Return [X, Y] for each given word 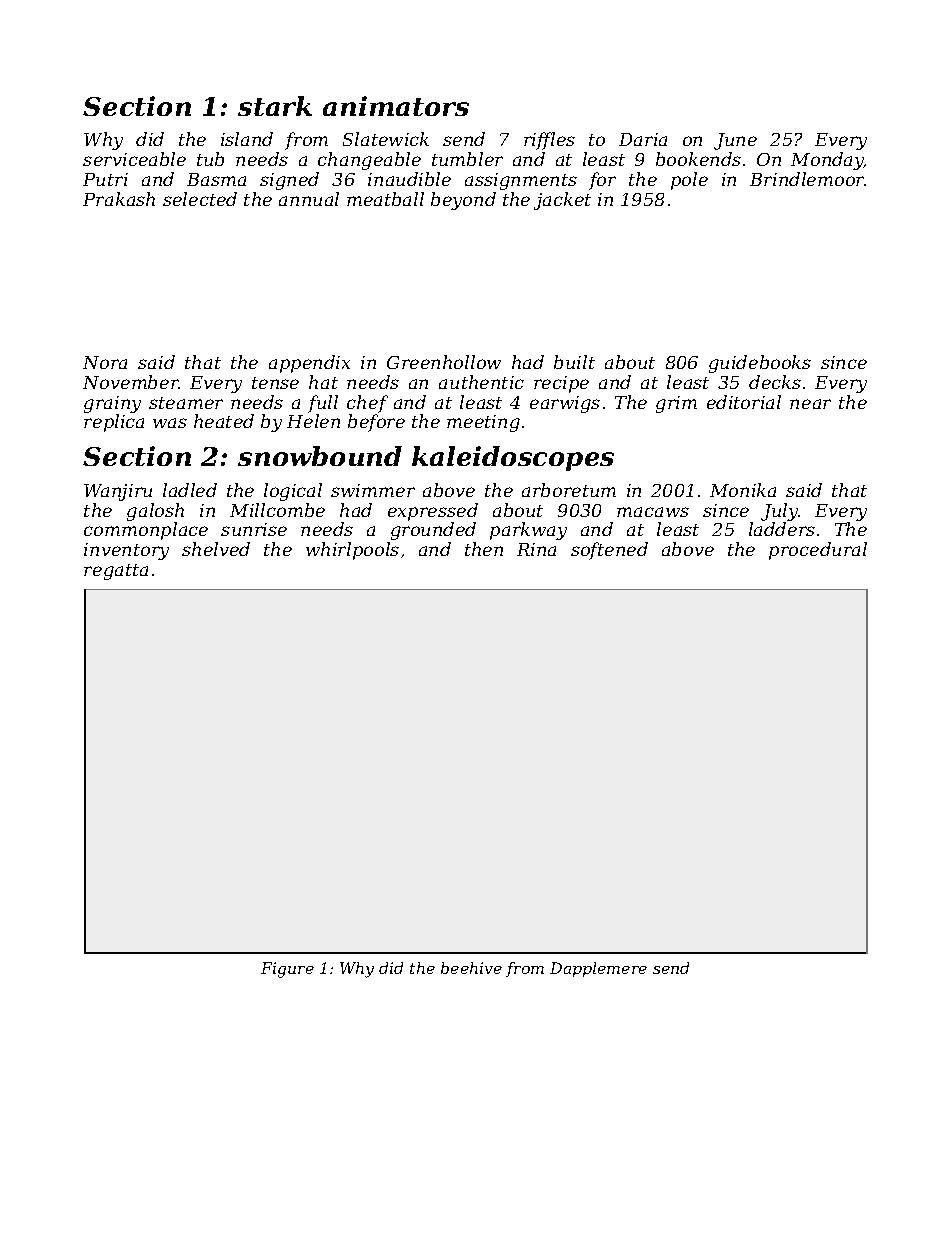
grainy [112, 404]
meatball [385, 199]
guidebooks [760, 364]
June [735, 141]
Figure [287, 970]
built [574, 362]
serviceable [134, 159]
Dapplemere [598, 969]
